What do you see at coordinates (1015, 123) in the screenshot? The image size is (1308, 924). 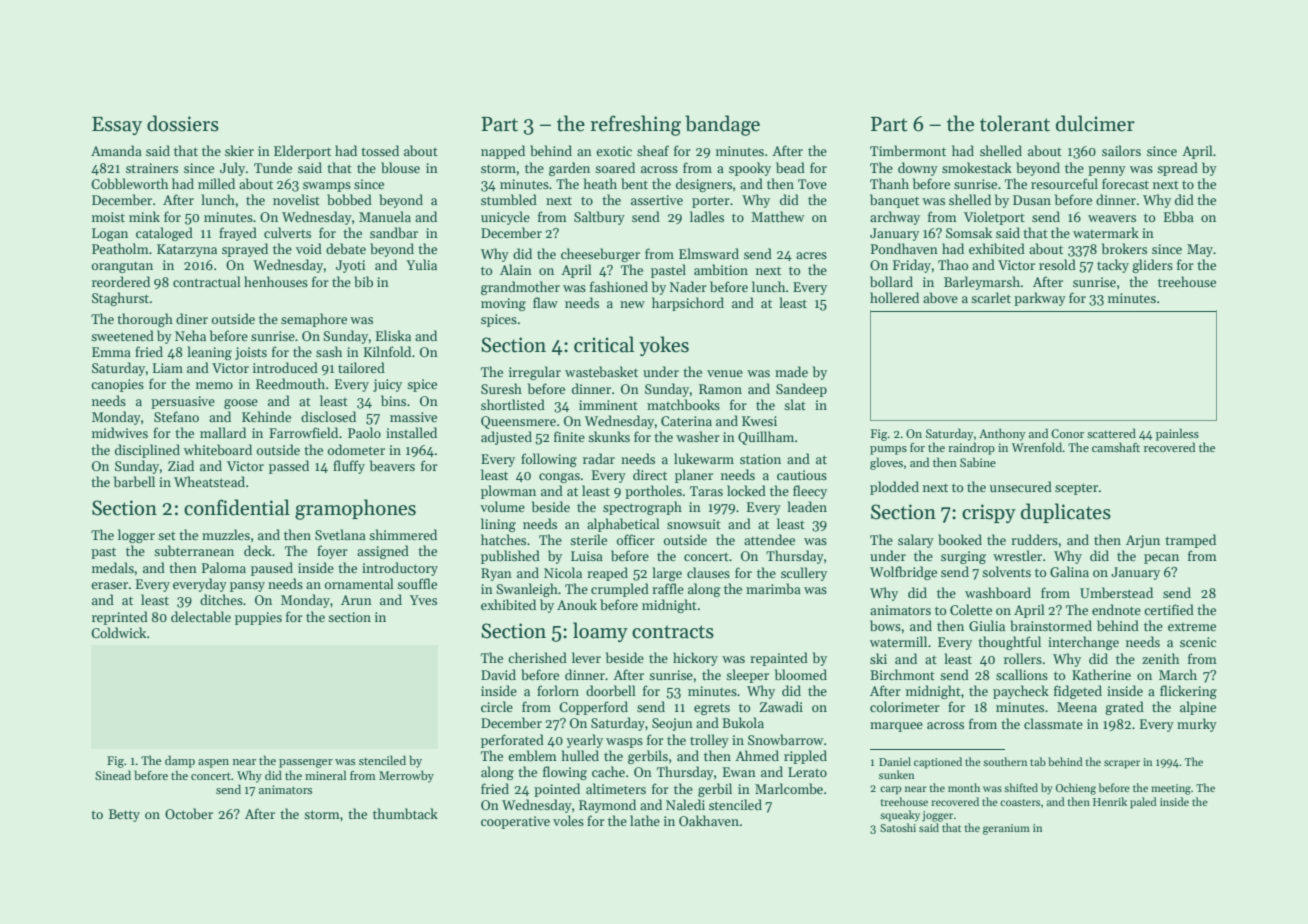 I see `tolerant` at bounding box center [1015, 123].
